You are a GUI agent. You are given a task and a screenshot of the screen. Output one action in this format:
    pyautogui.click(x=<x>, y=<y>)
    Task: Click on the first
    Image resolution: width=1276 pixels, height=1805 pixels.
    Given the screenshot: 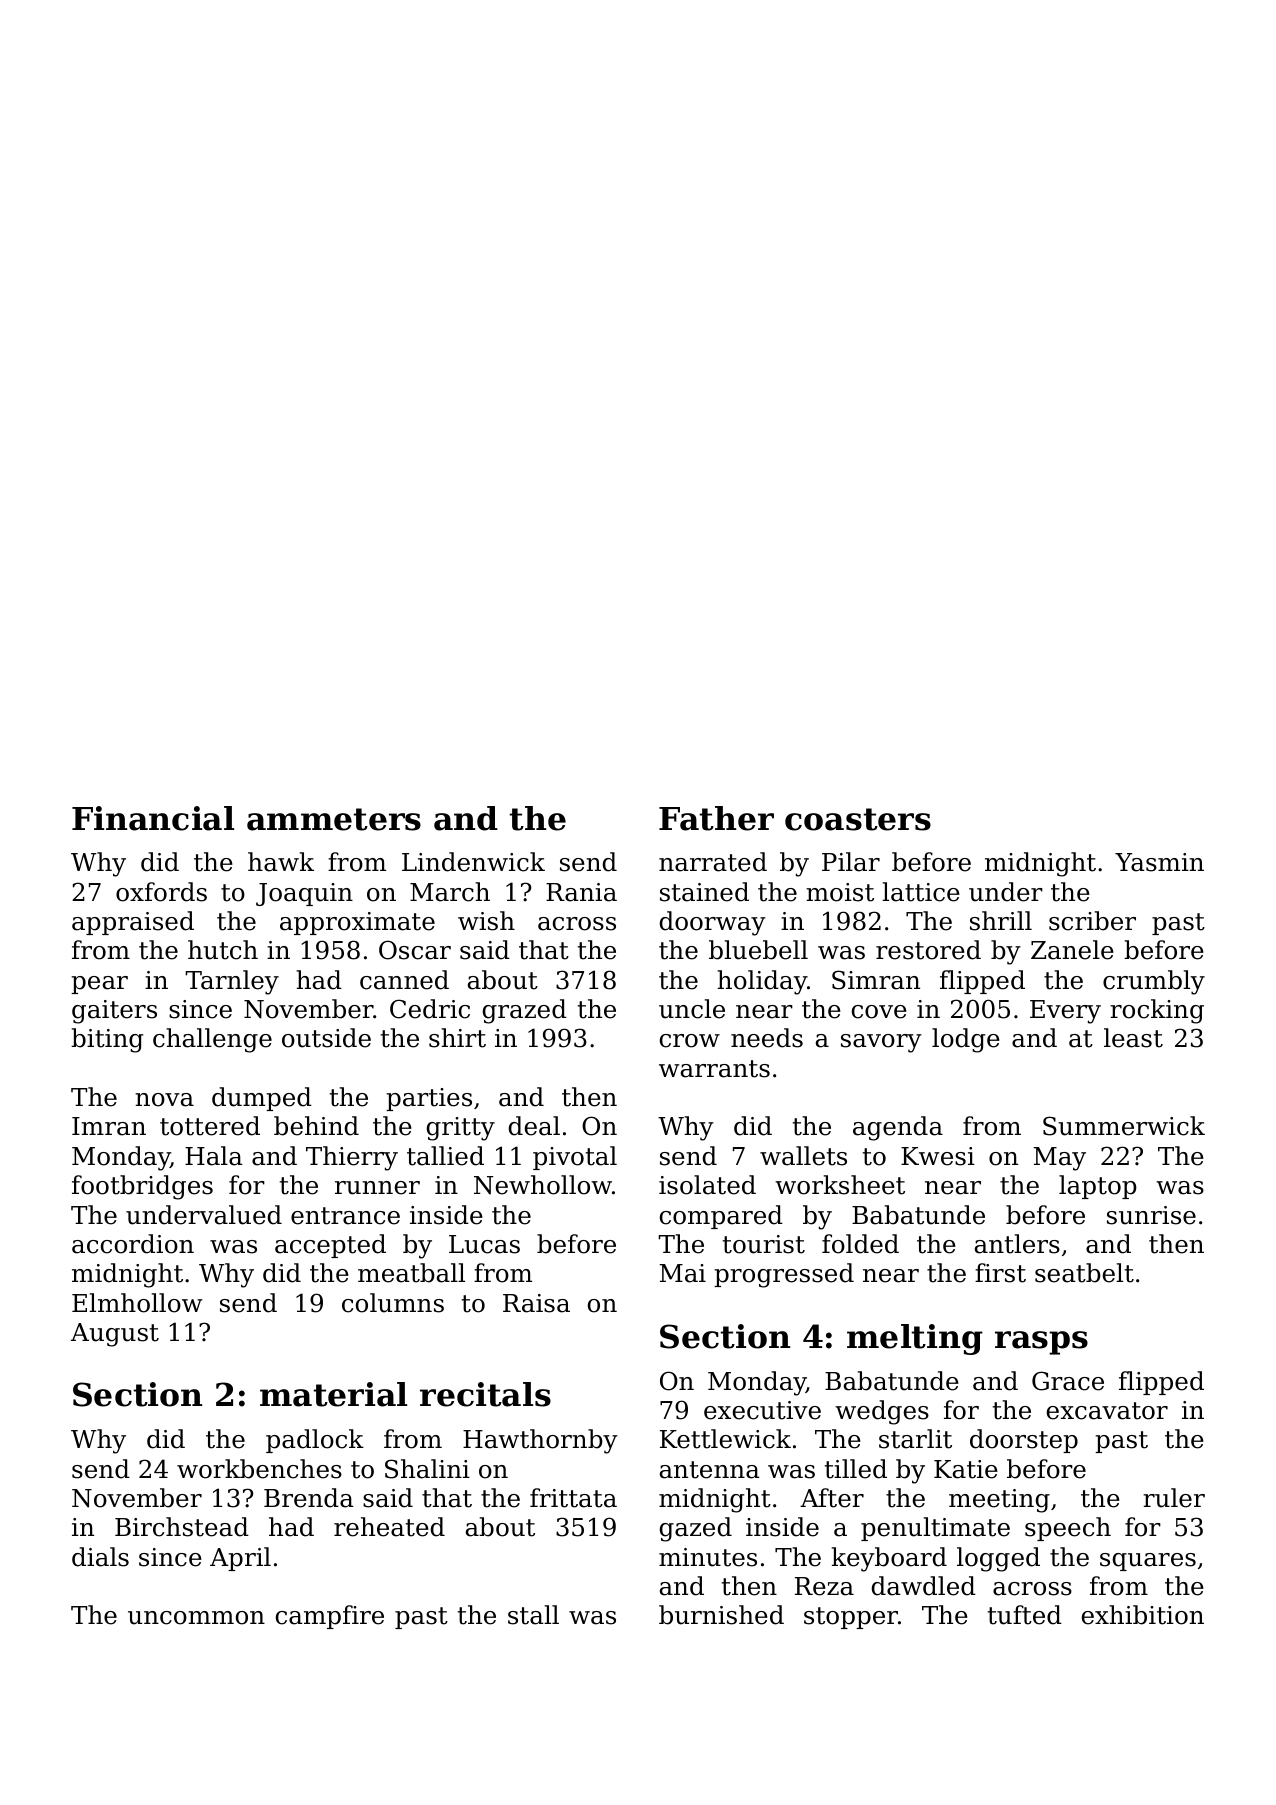 What is the action you would take?
    pyautogui.click(x=1000, y=1273)
